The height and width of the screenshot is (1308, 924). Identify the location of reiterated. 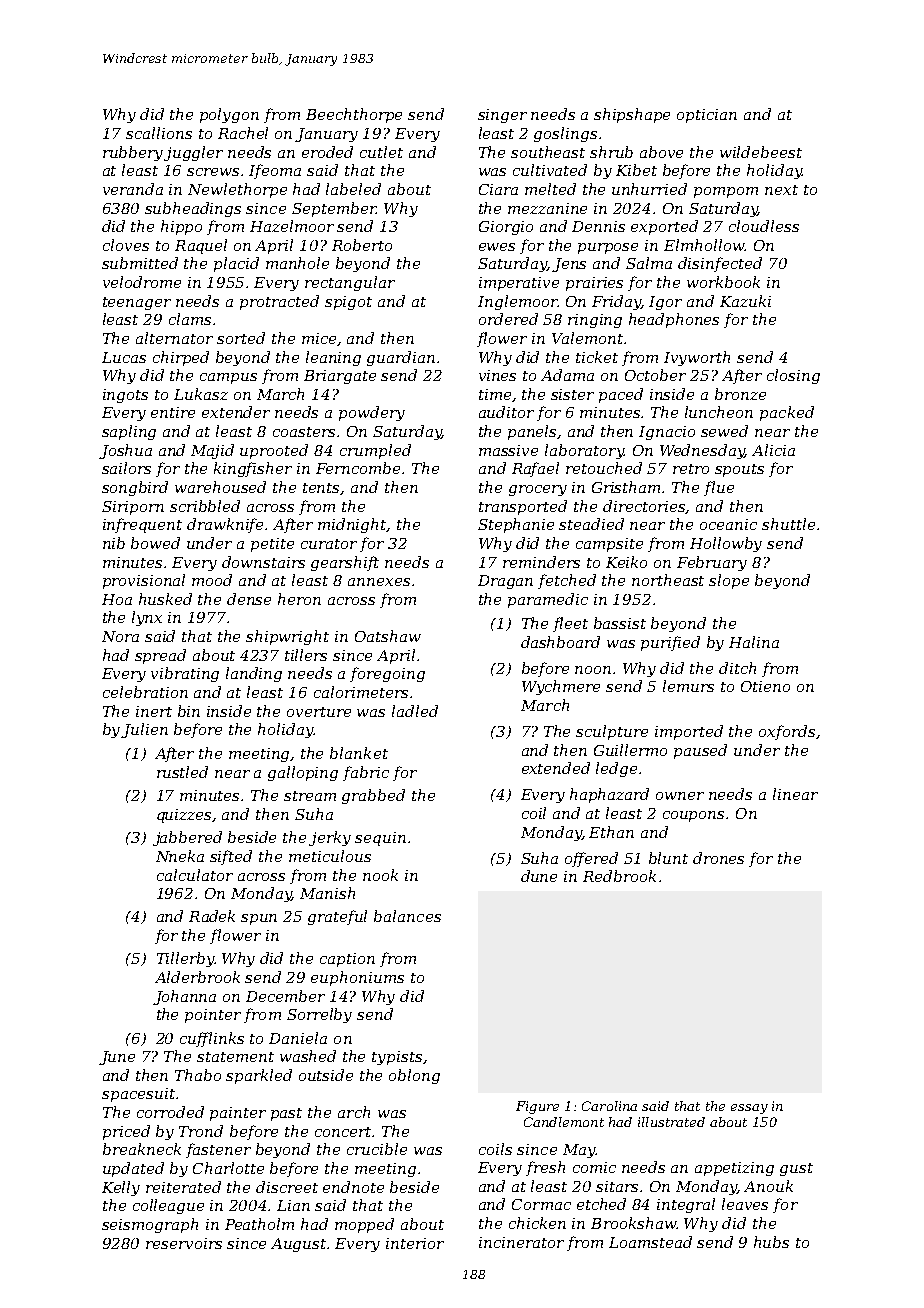
(183, 1187).
